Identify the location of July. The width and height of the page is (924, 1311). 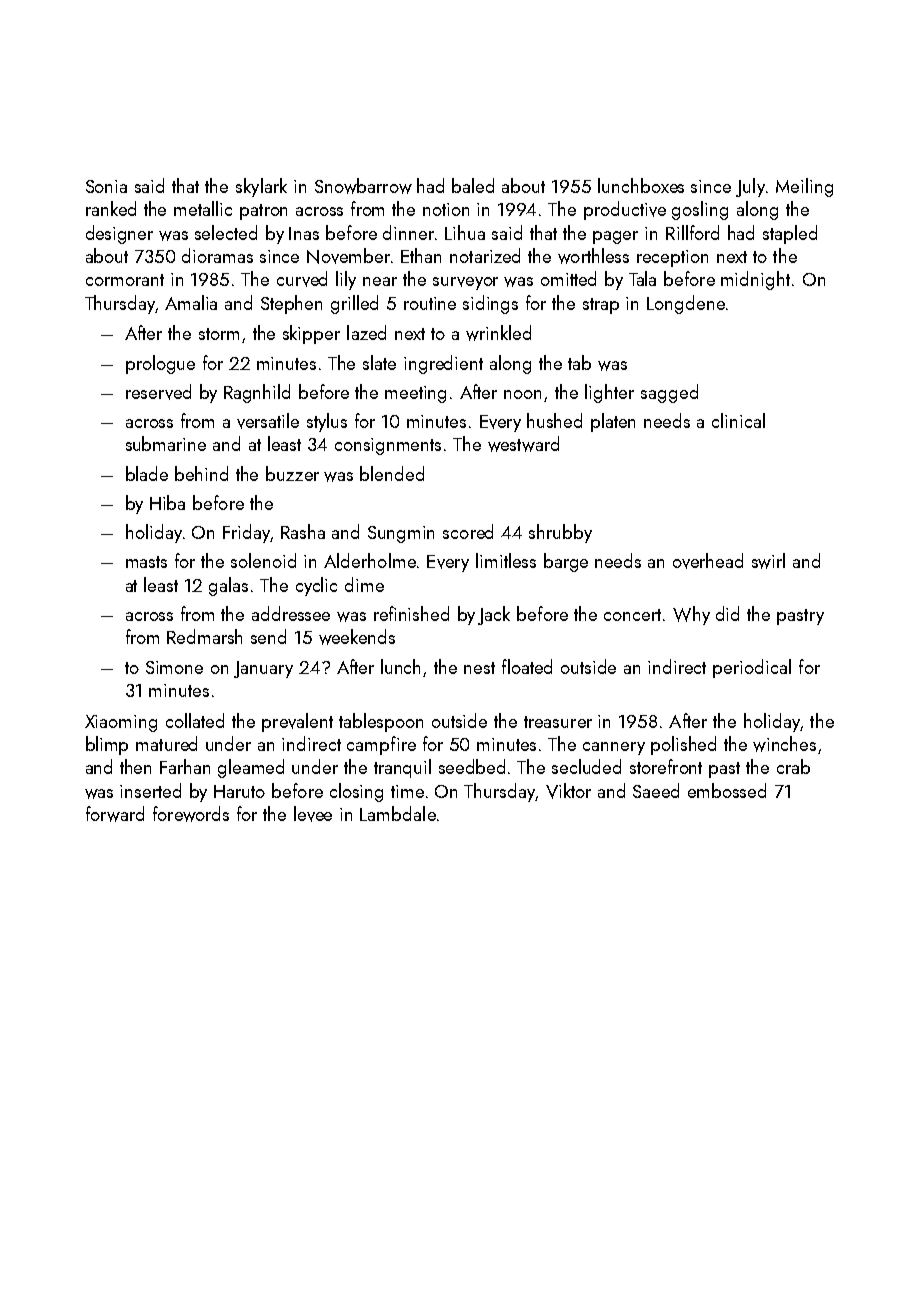
(750, 187).
